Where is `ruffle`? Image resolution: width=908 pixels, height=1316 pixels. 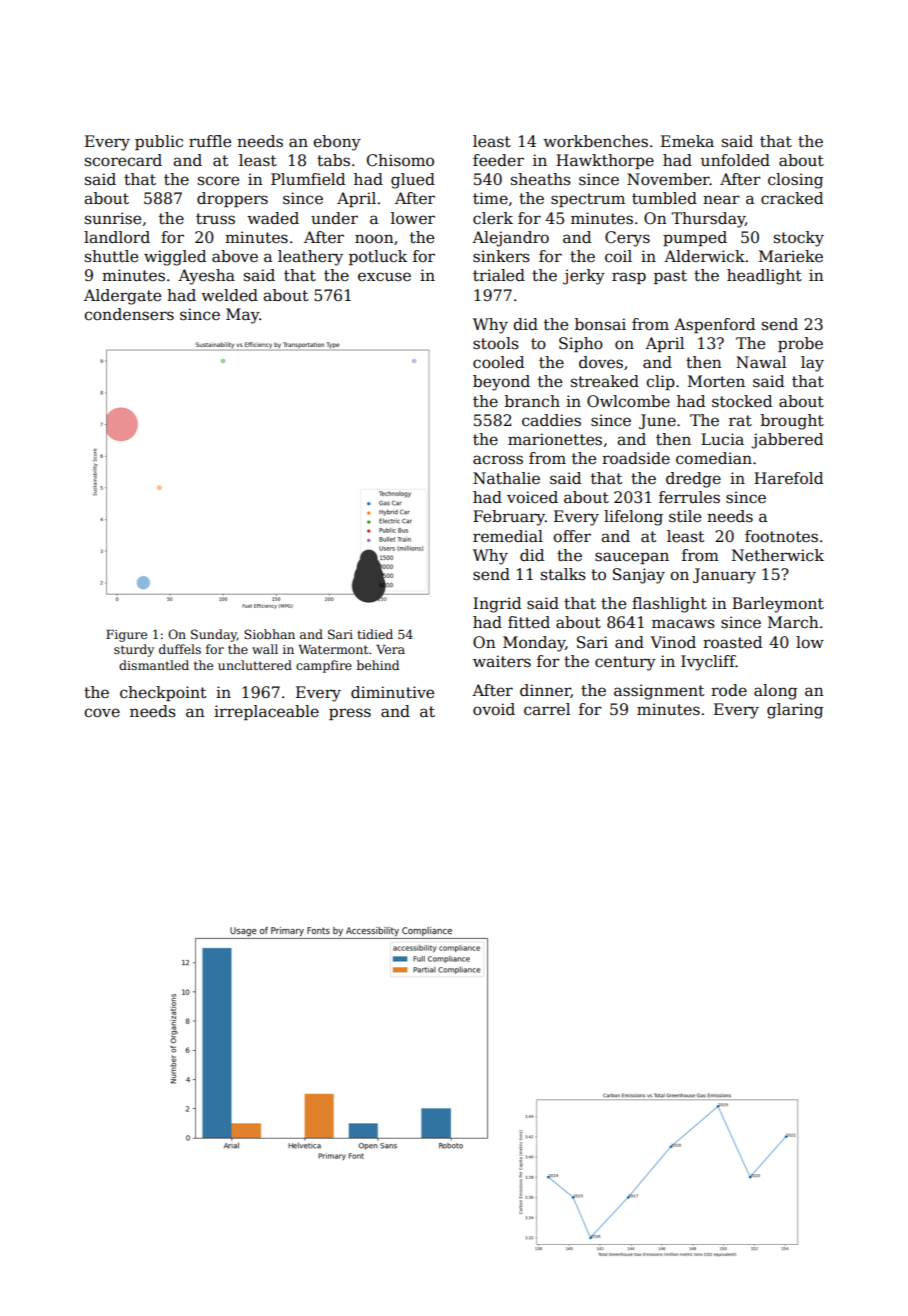
ruffle is located at coordinates (210, 141).
